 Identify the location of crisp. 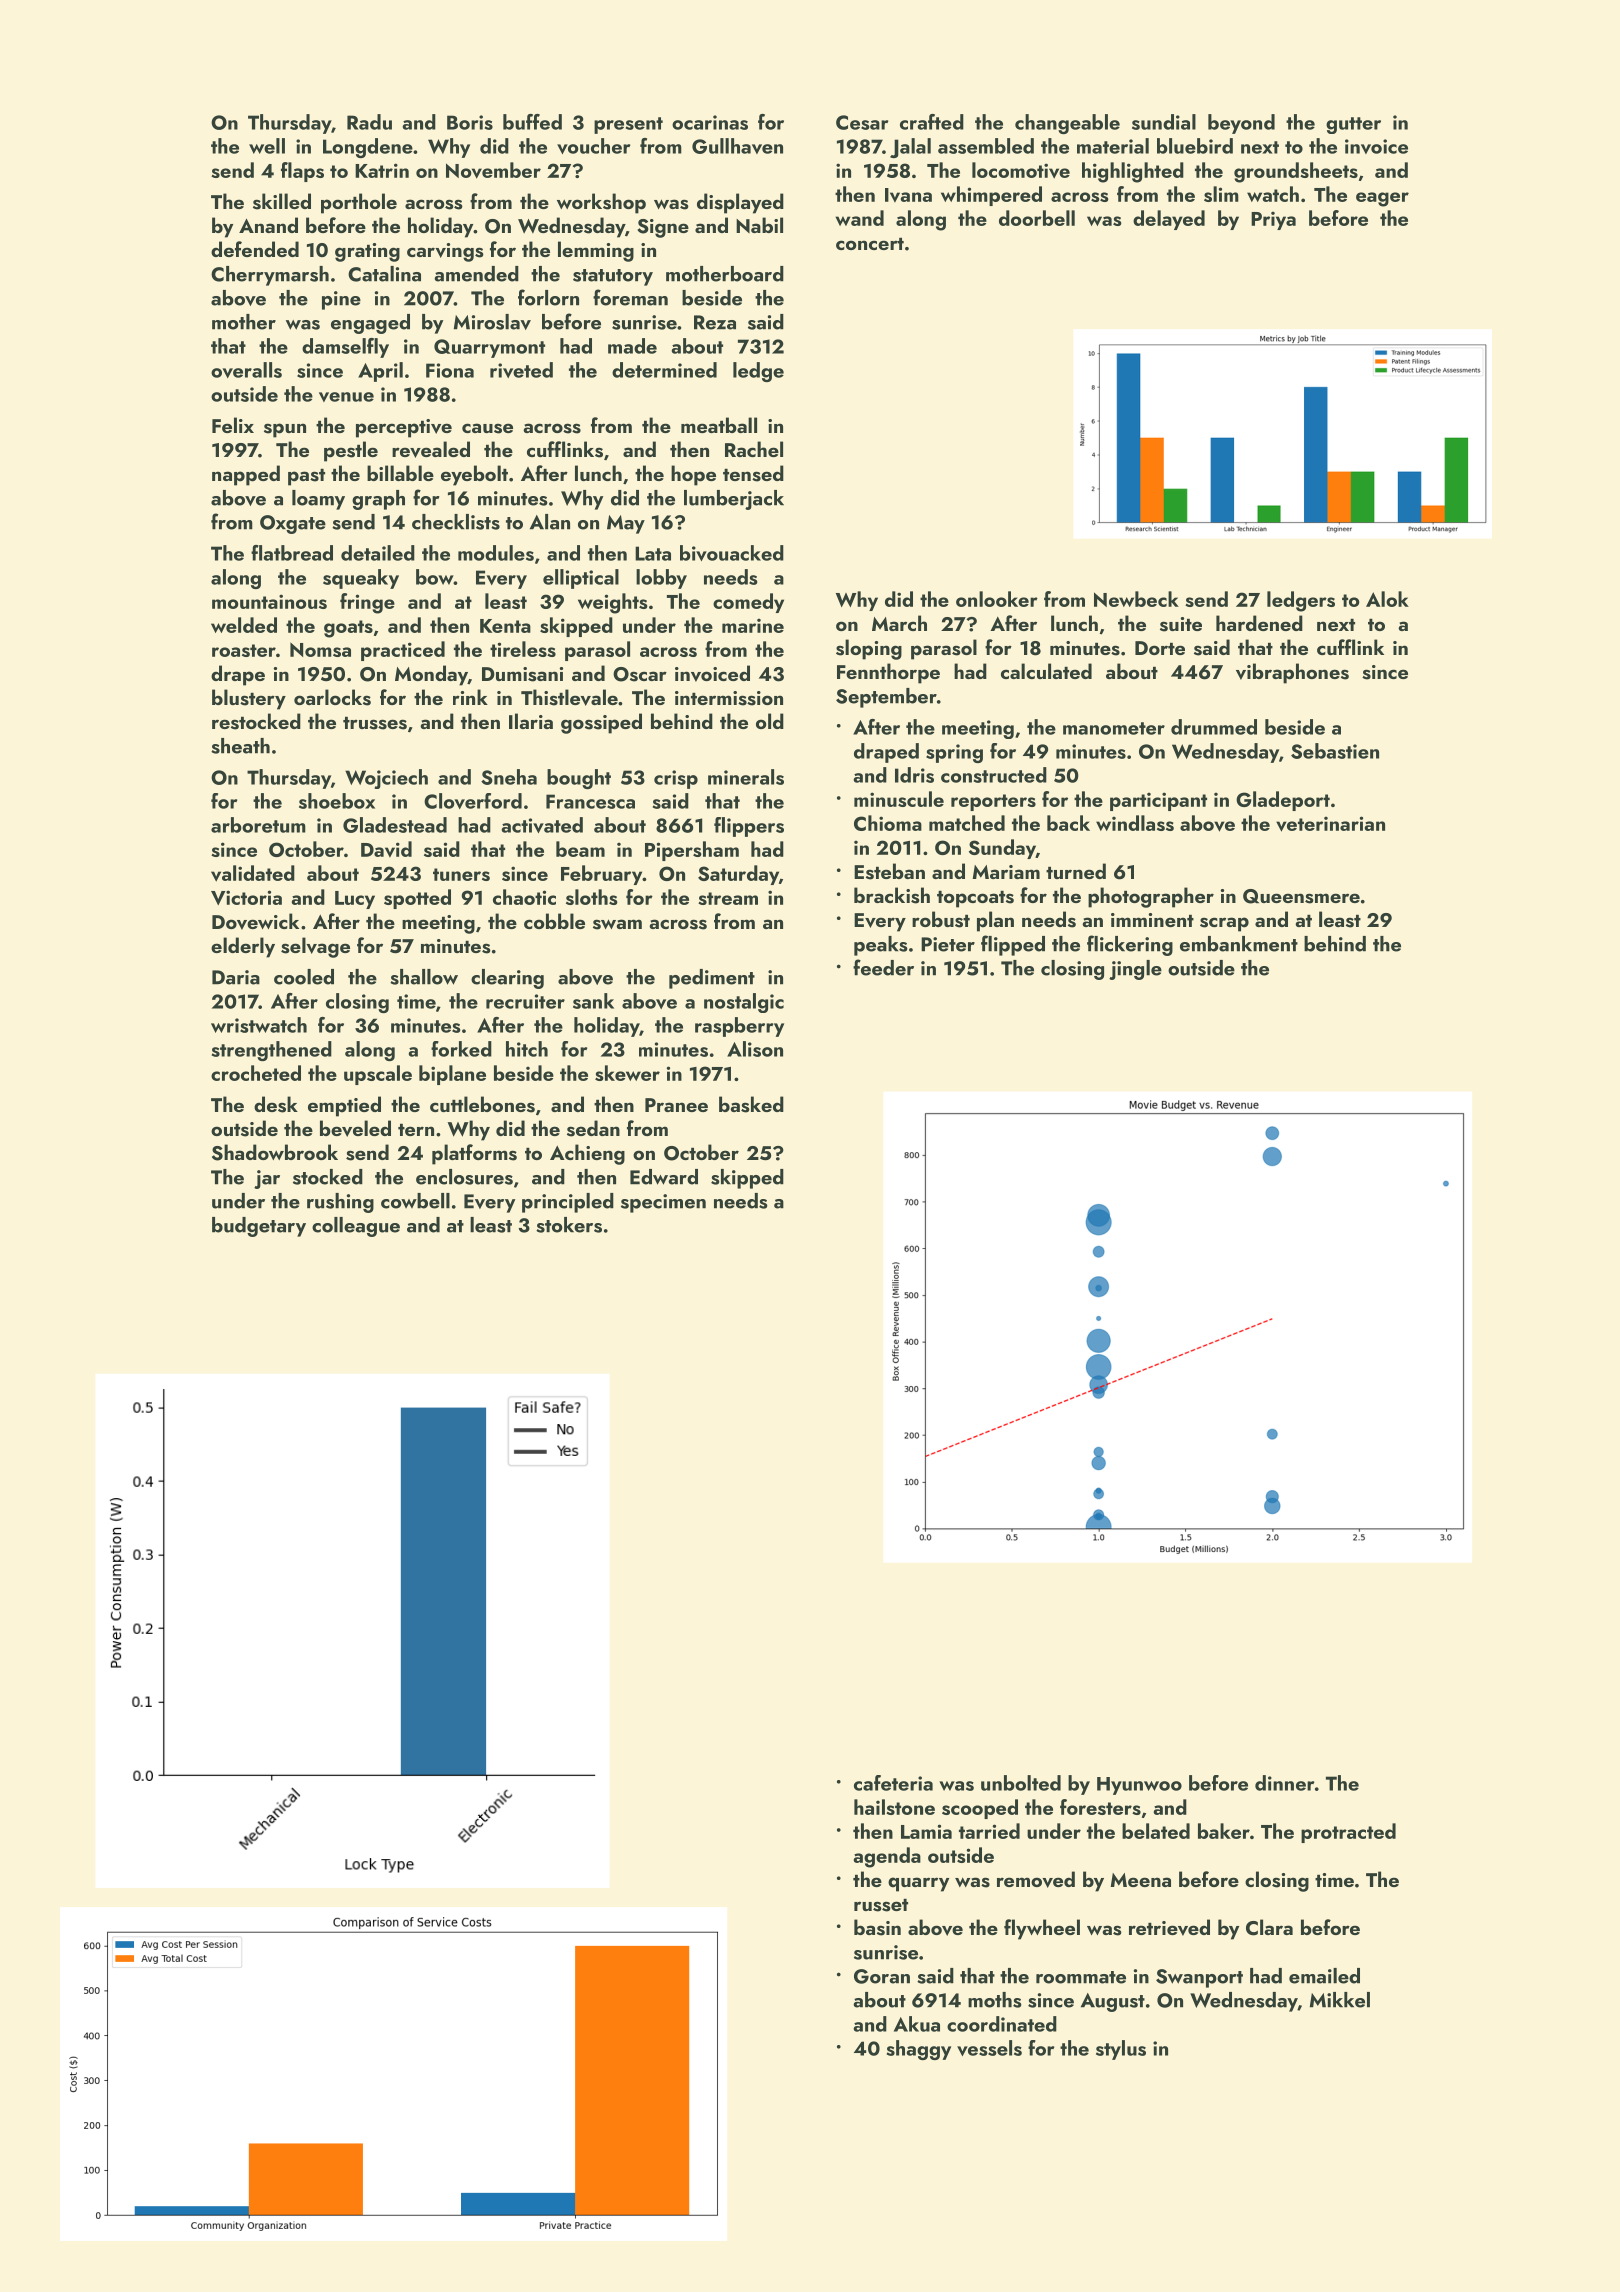
(676, 779).
